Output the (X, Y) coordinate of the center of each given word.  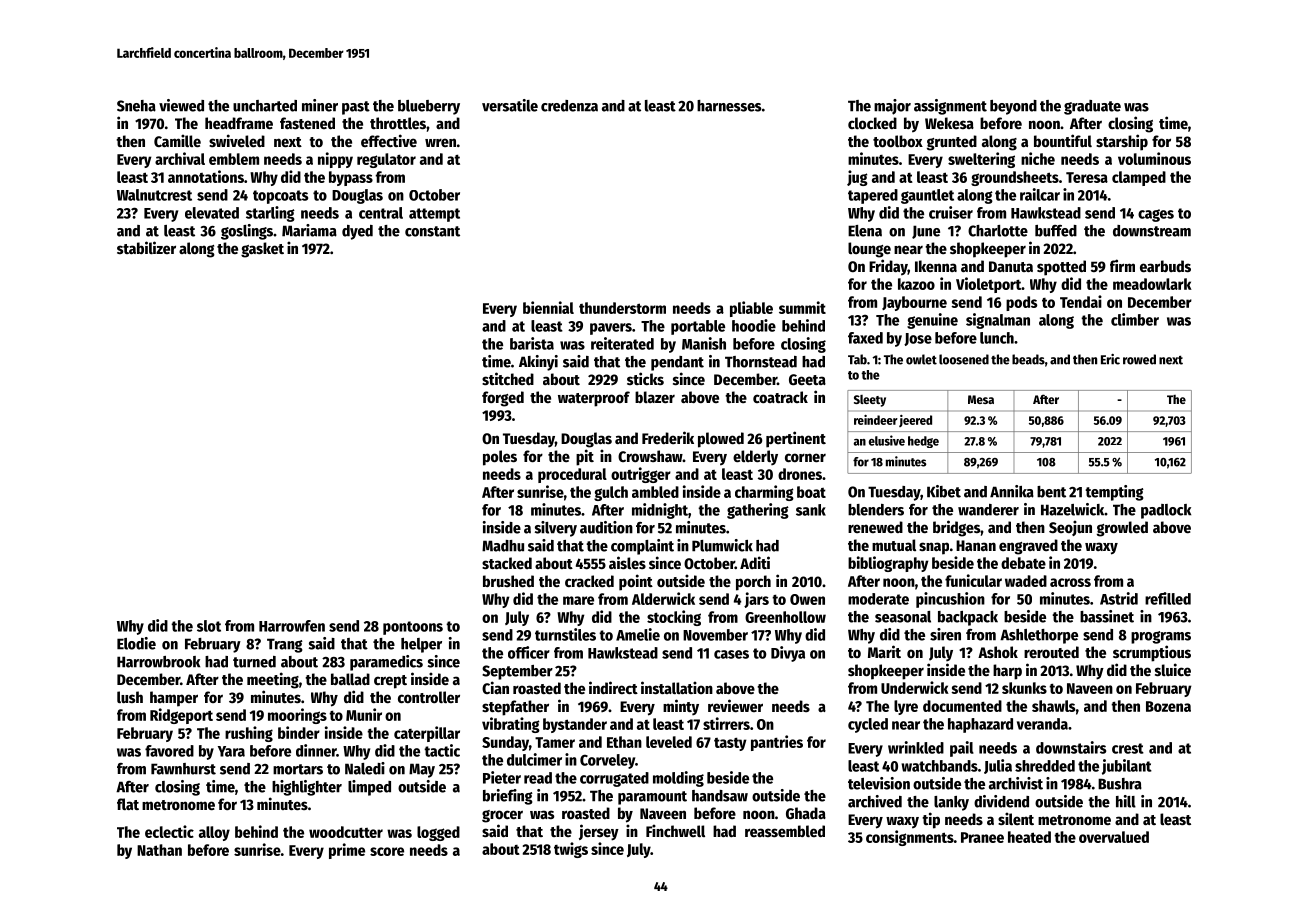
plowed (721, 440)
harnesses (729, 106)
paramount (652, 798)
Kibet (944, 491)
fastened (307, 123)
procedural (572, 475)
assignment (950, 107)
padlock (1166, 511)
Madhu (503, 546)
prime (347, 851)
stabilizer (146, 247)
